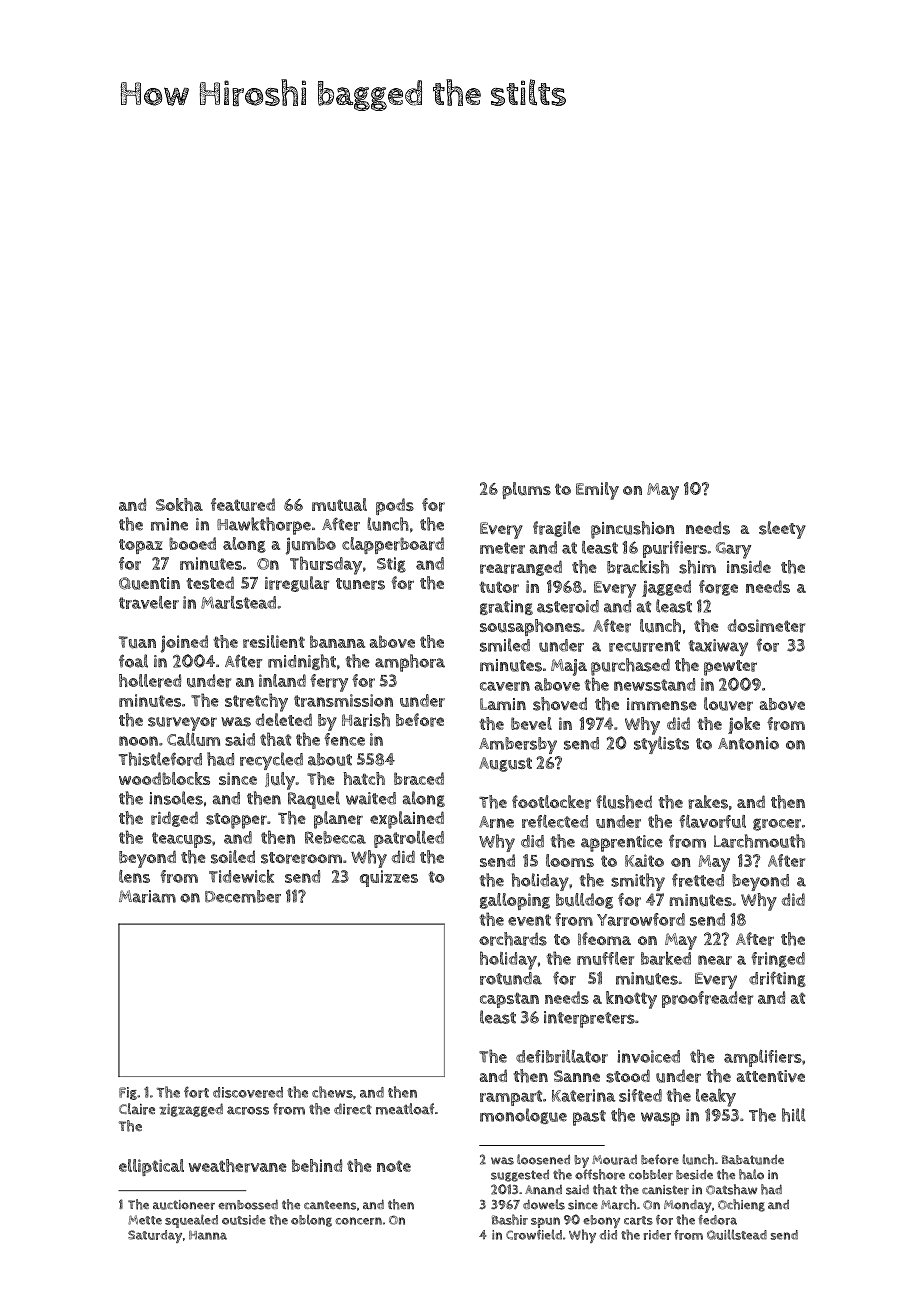  What do you see at coordinates (712, 821) in the page?
I see `flavorful` at bounding box center [712, 821].
